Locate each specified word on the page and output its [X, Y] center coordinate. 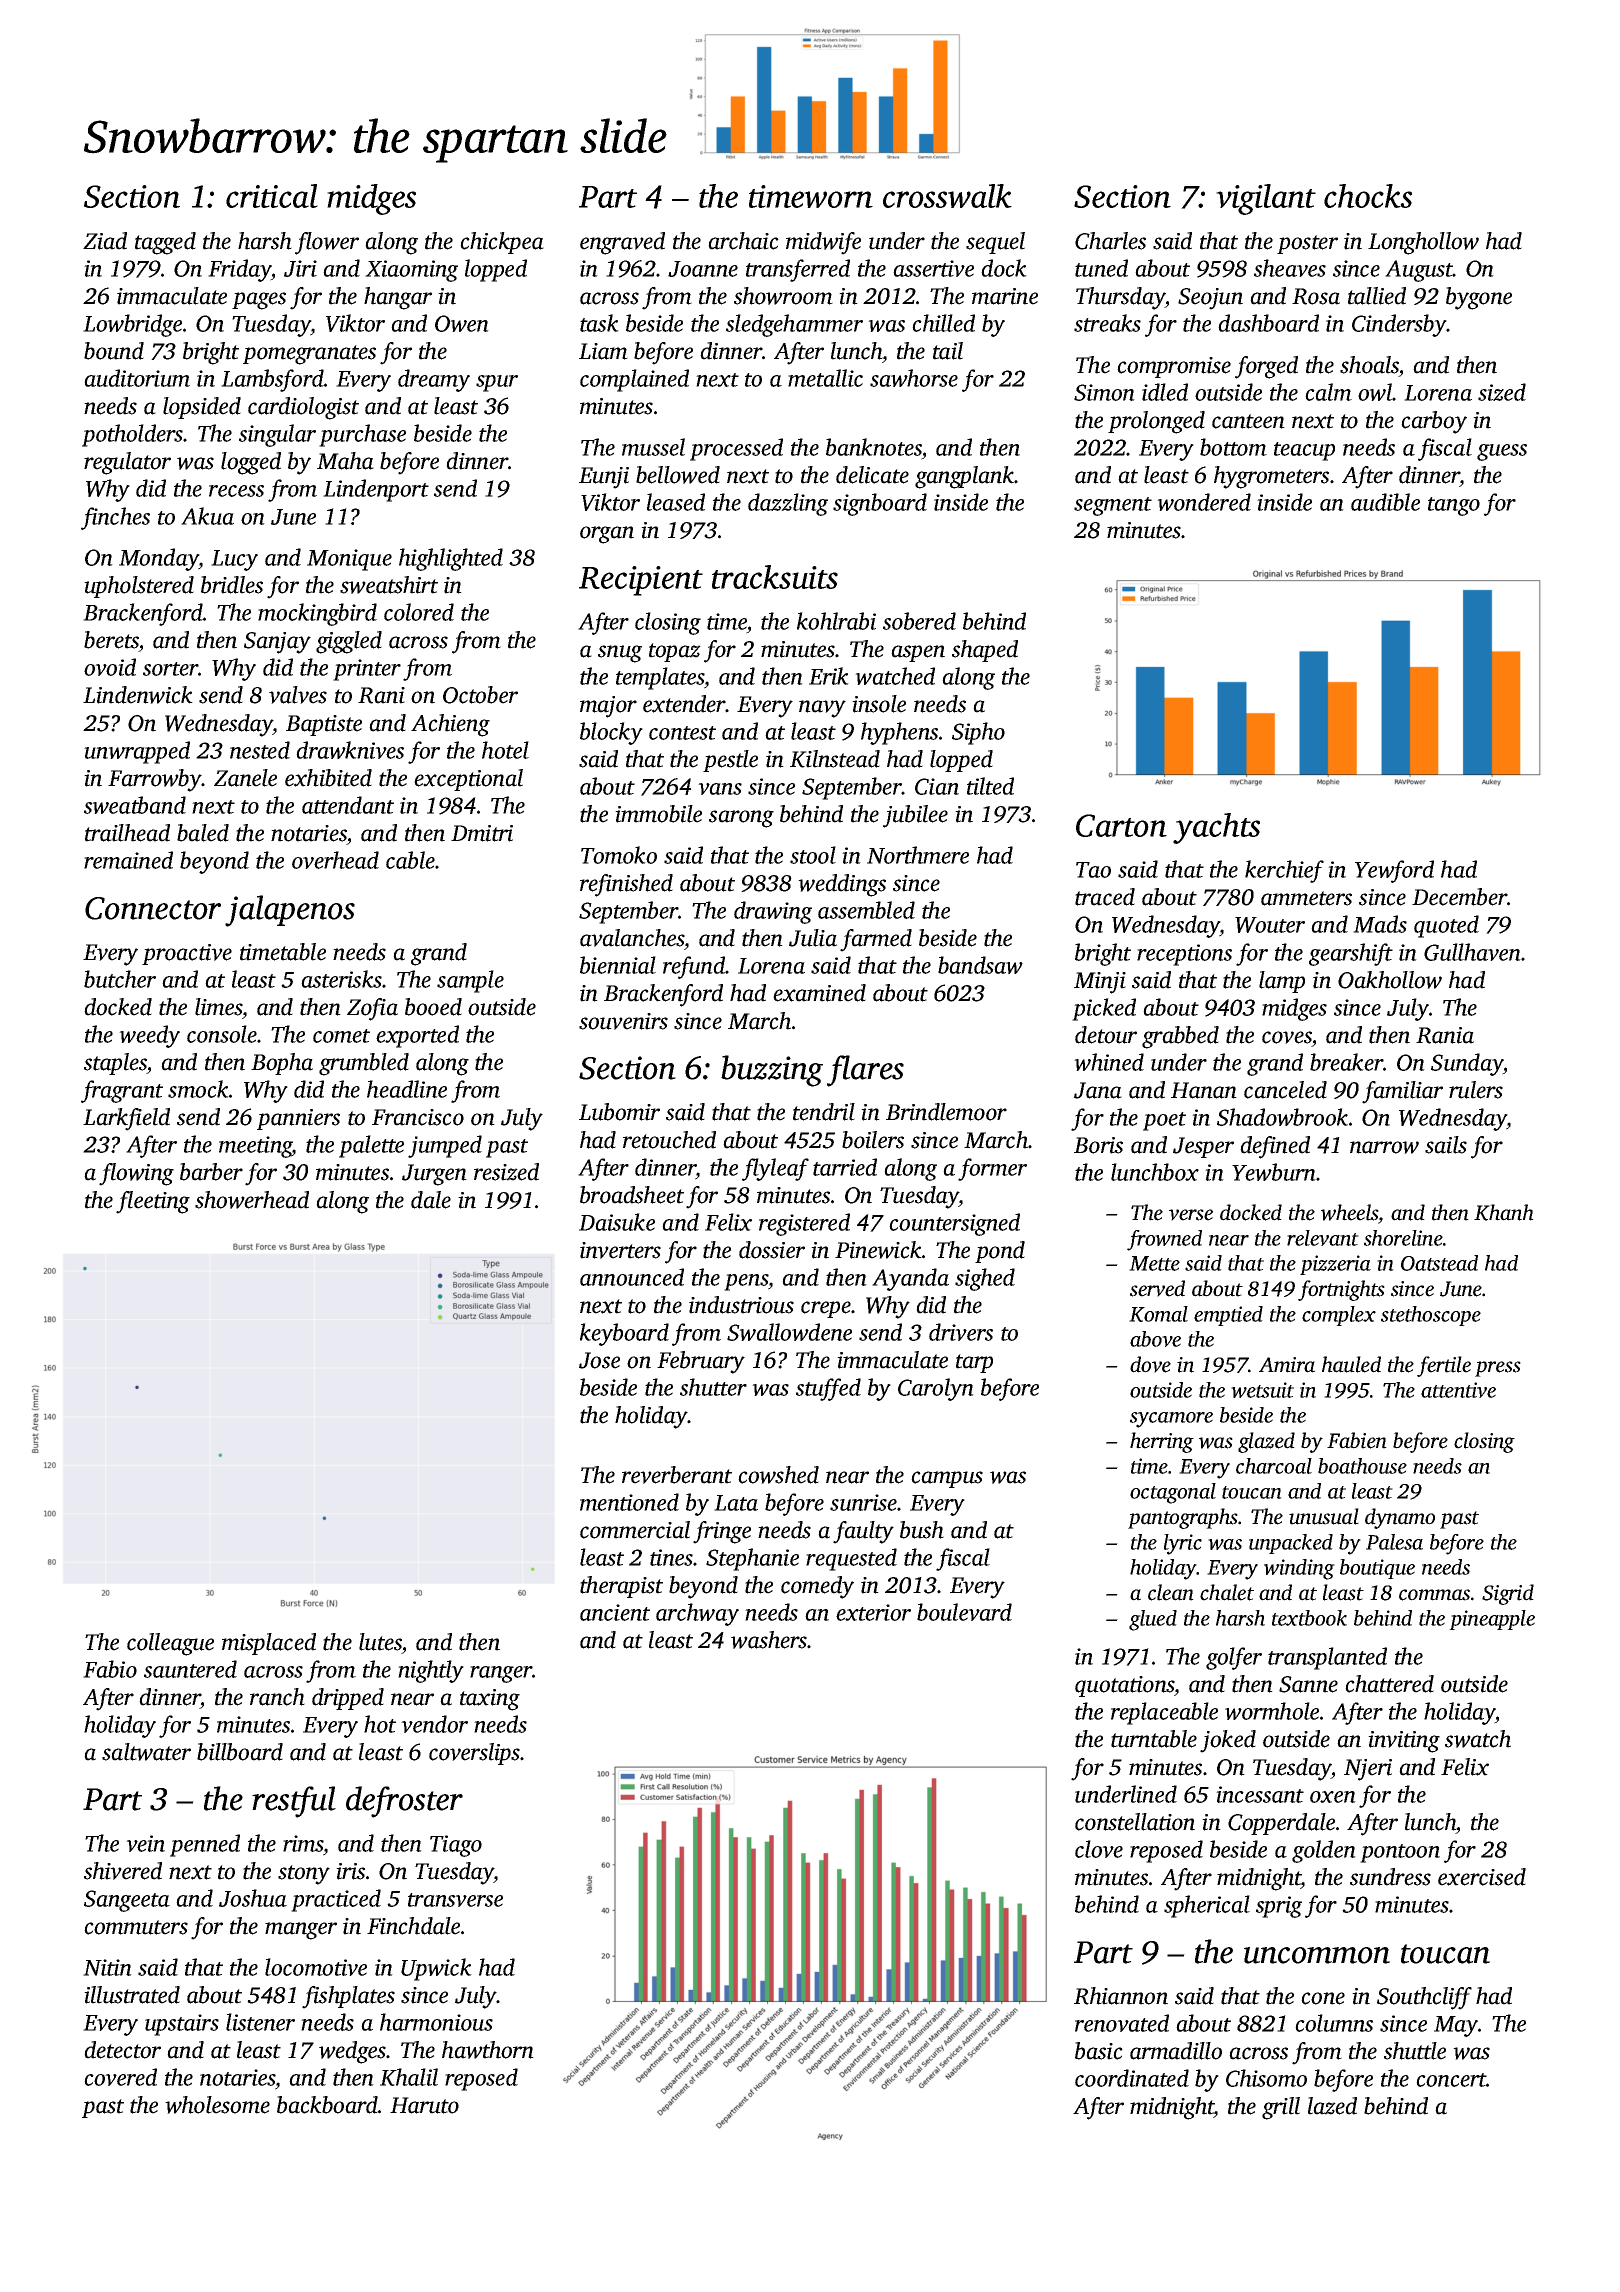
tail [948, 351]
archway [697, 1614]
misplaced [269, 1644]
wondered [1204, 502]
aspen [918, 653]
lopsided [202, 408]
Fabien [1357, 1440]
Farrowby [155, 780]
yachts [1216, 828]
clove [1099, 1849]
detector [122, 2050]
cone [1323, 1998]
